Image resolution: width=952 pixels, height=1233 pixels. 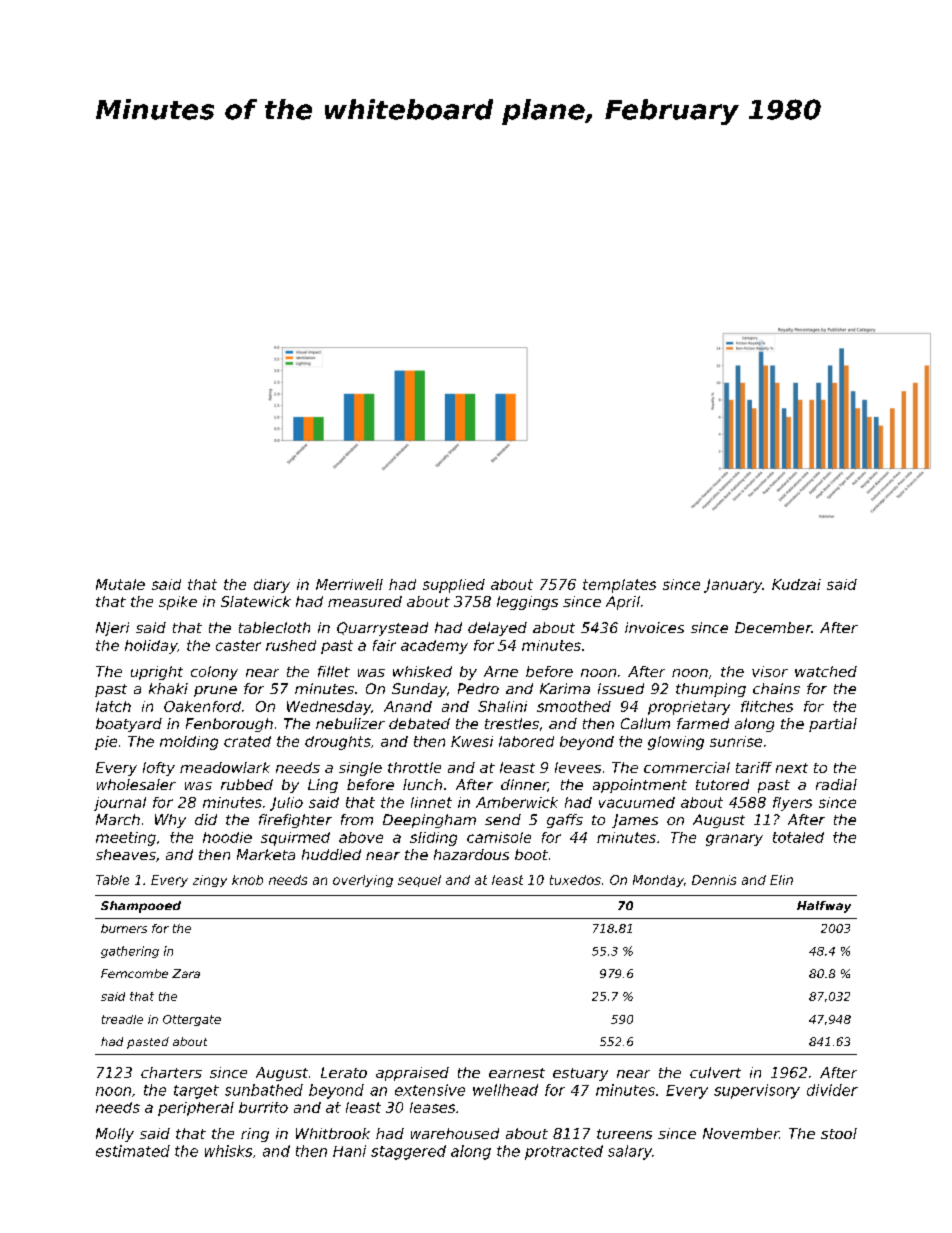 I want to click on holiday, so click(x=151, y=647).
